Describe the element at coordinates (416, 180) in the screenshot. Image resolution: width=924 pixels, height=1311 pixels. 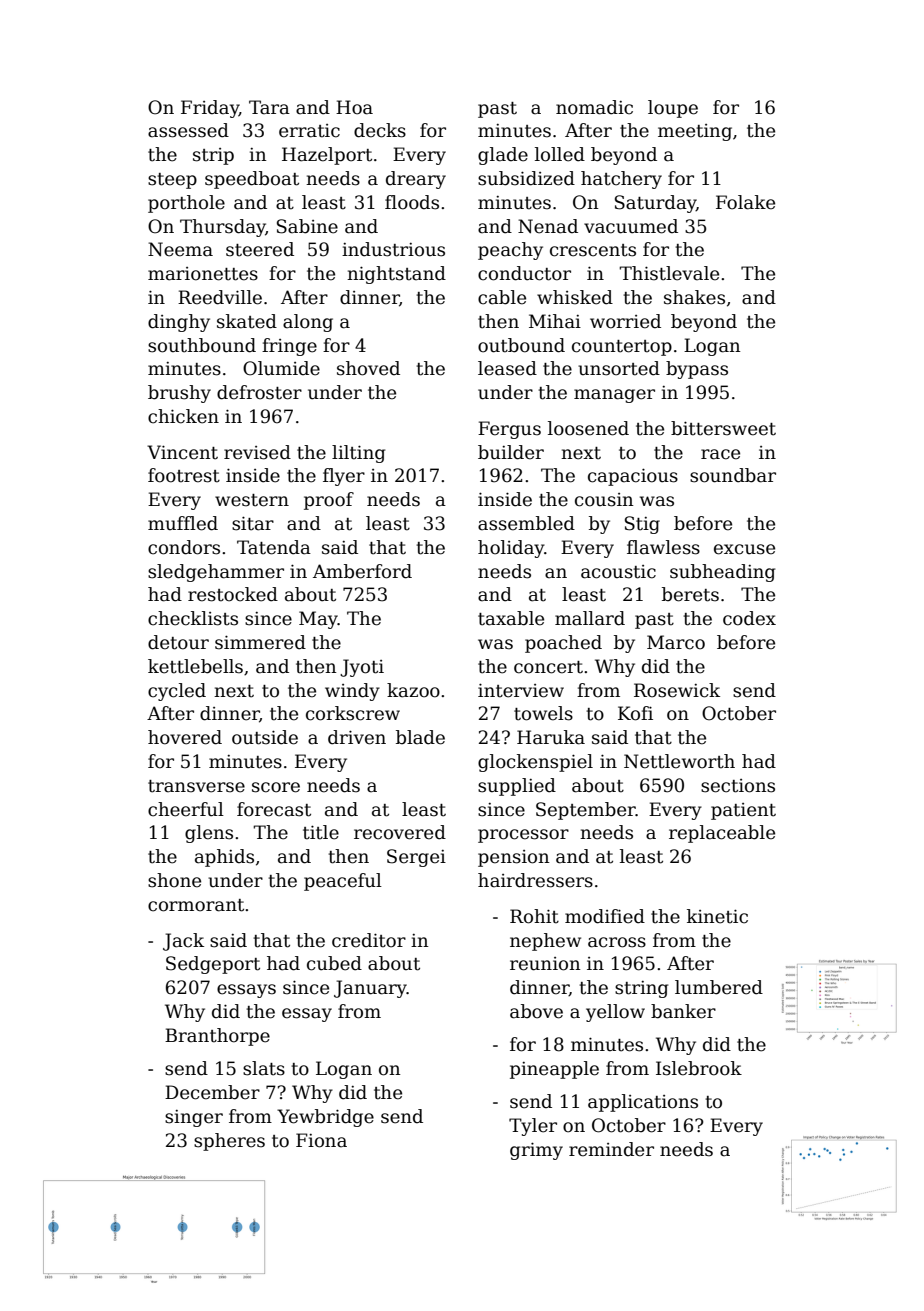
I see `dreary` at that location.
